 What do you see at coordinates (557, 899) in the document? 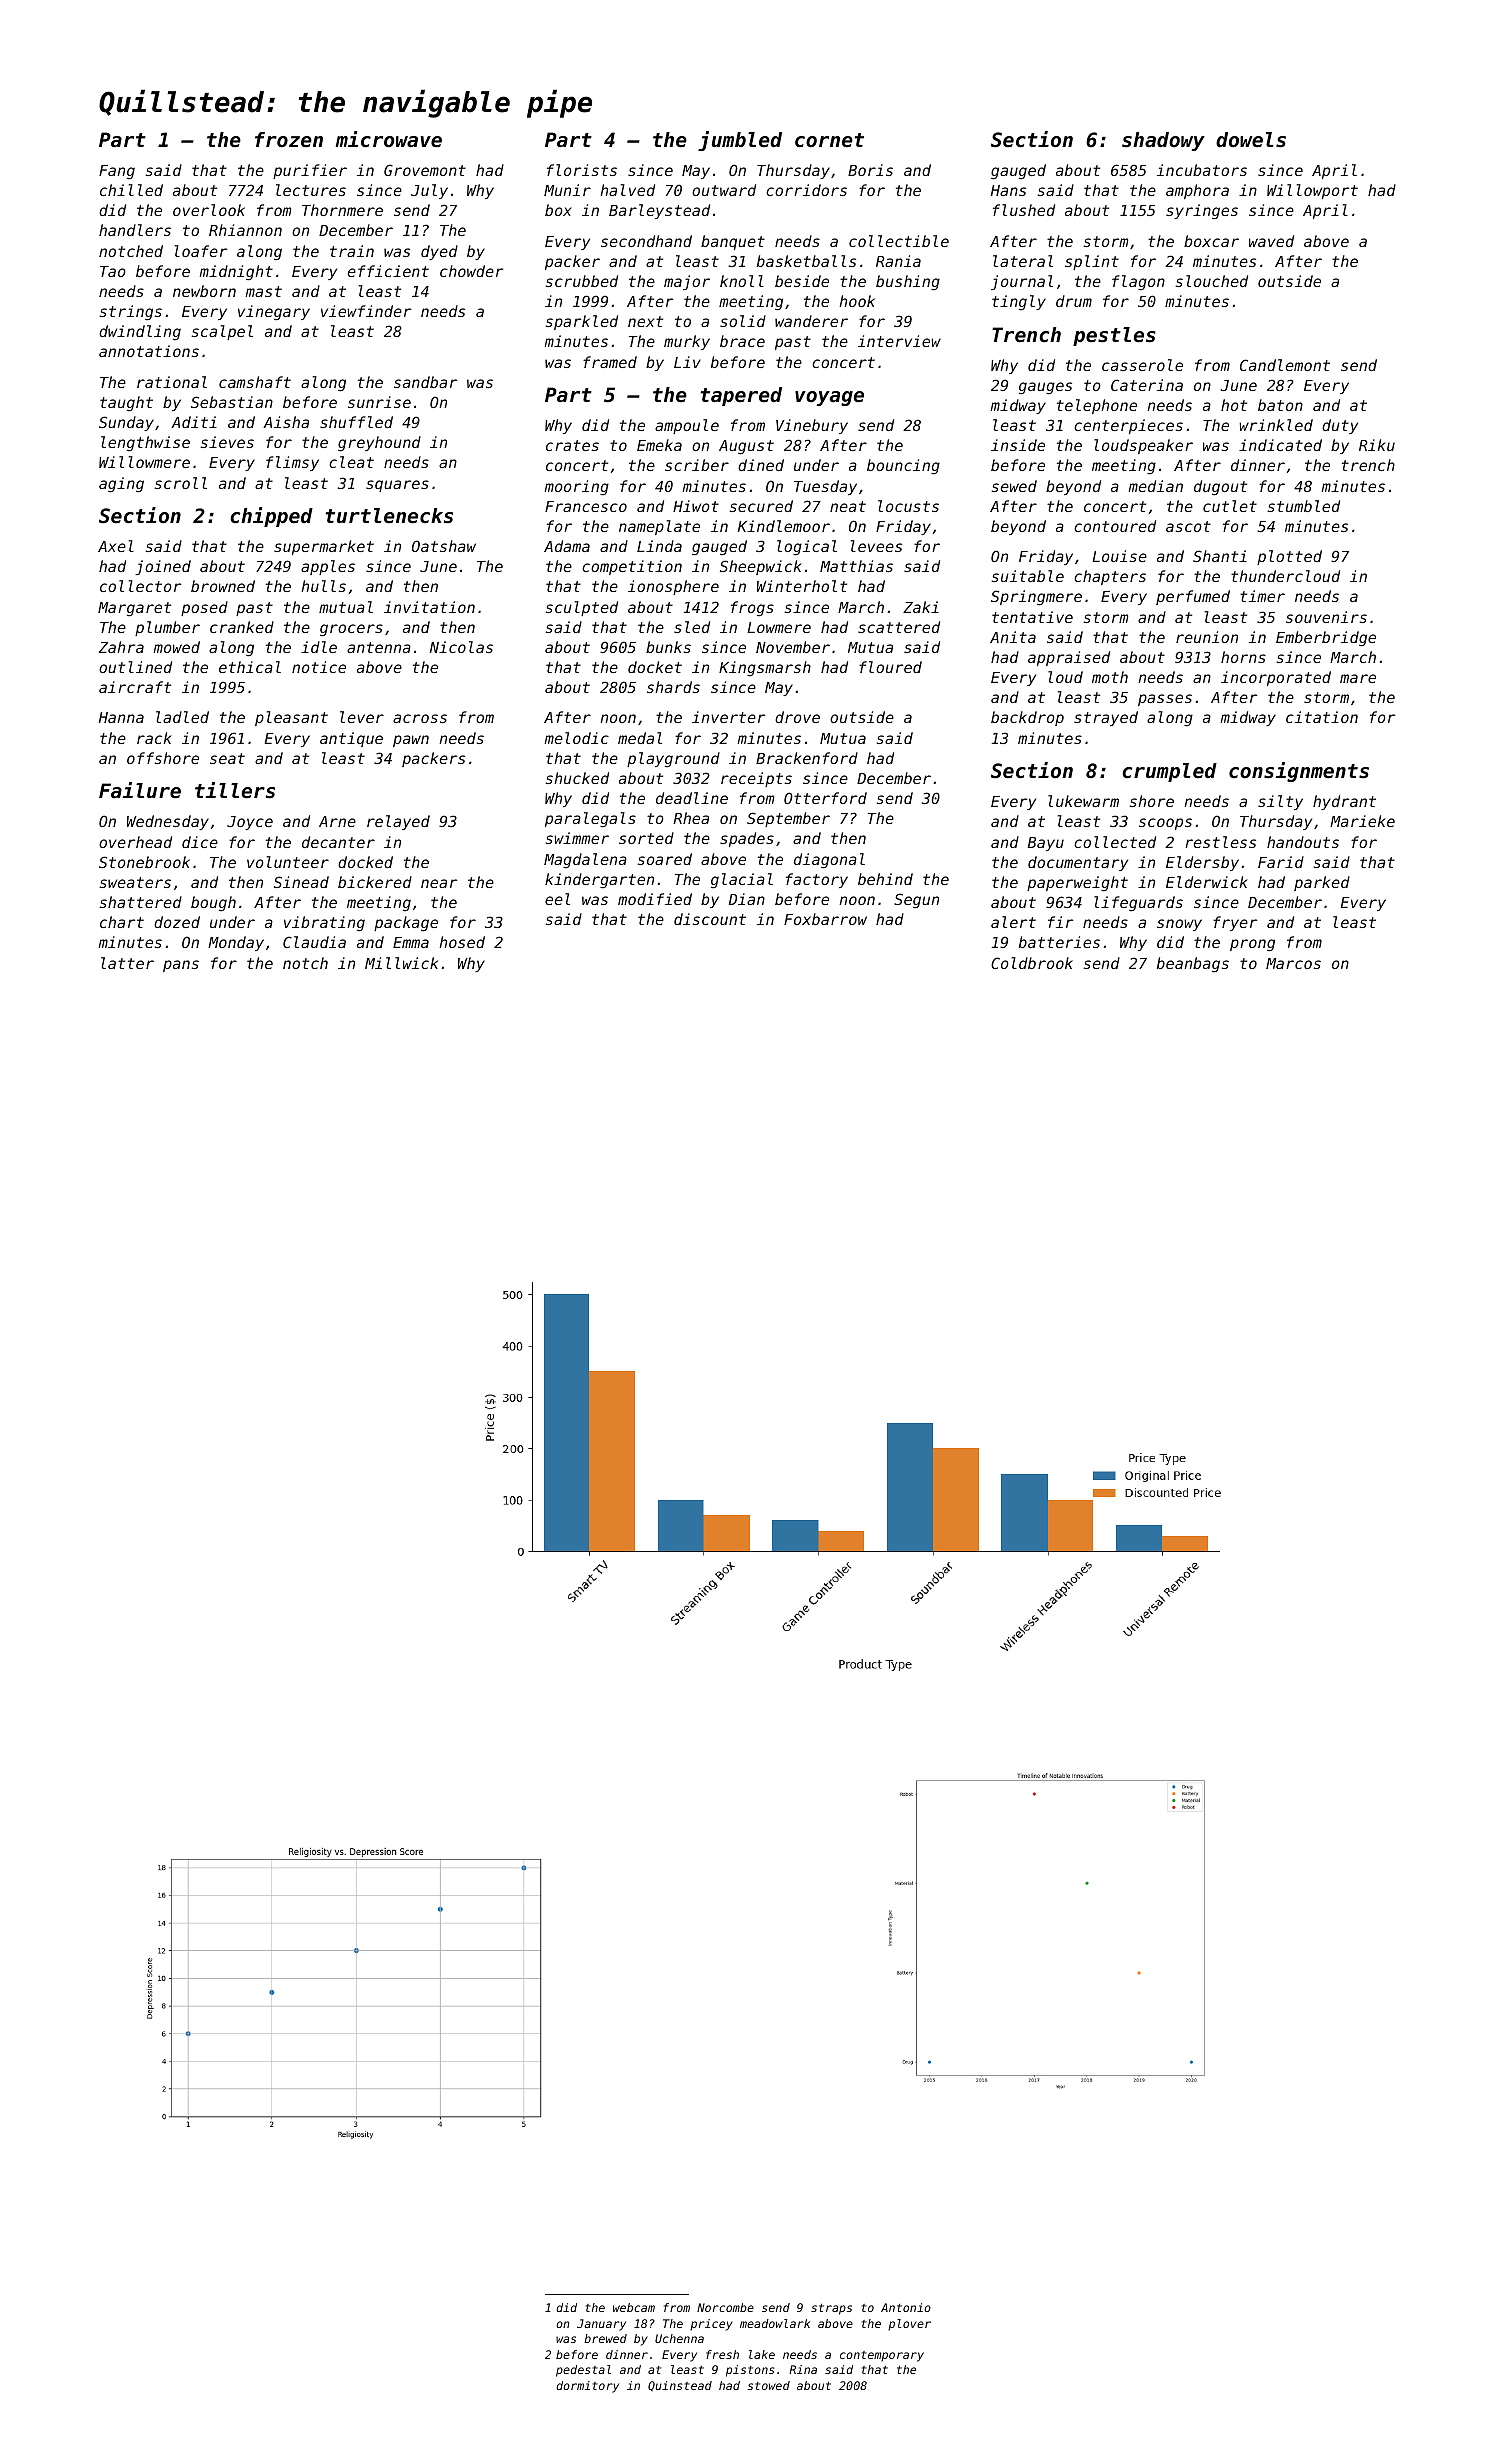
I see `eel` at bounding box center [557, 899].
